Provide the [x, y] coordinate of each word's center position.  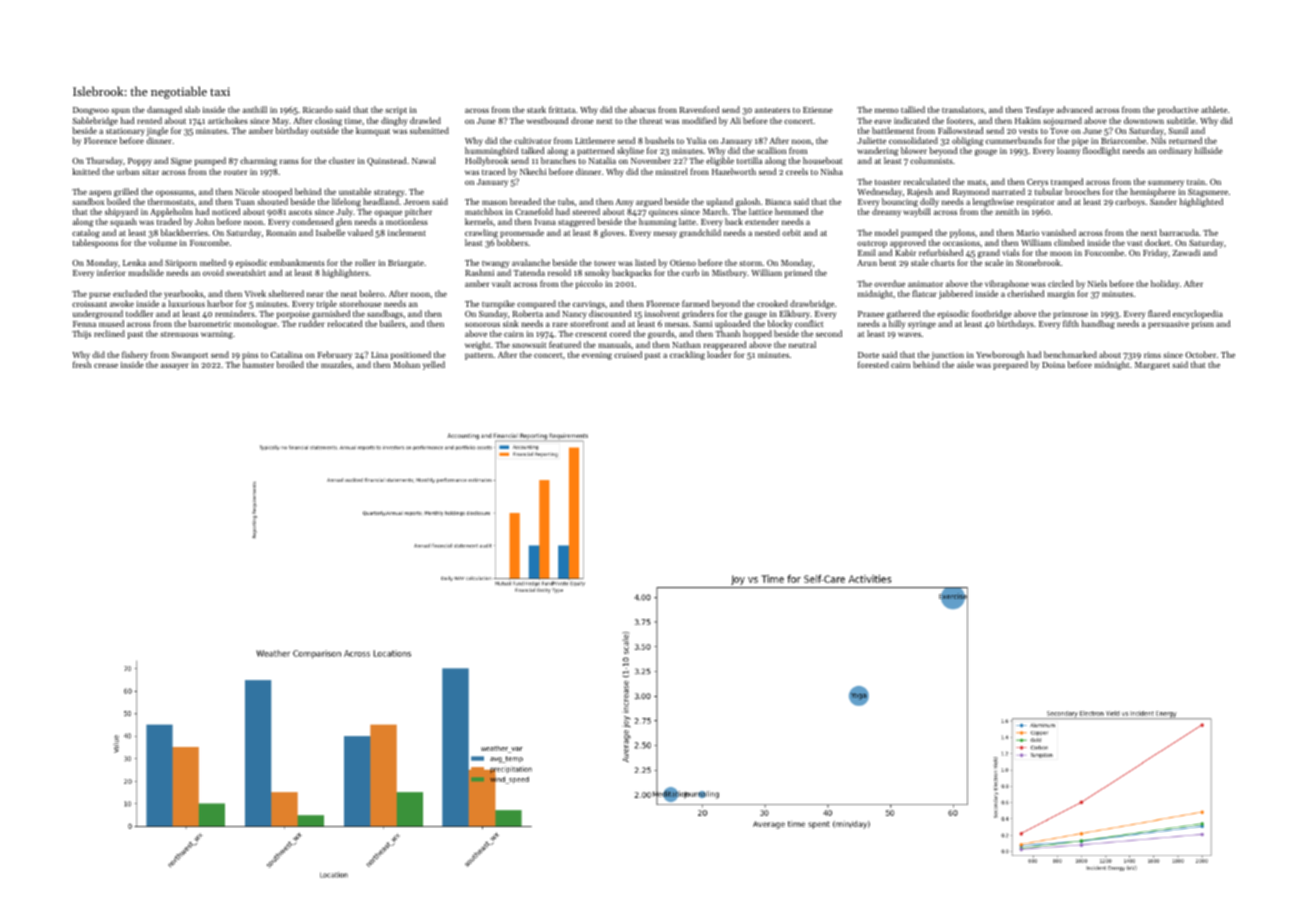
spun [120, 111]
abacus [643, 109]
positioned [411, 355]
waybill [917, 212]
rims [1152, 355]
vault [501, 283]
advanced [1075, 109]
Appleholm [171, 212]
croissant [89, 304]
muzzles [336, 364]
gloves [612, 233]
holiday [1165, 284]
